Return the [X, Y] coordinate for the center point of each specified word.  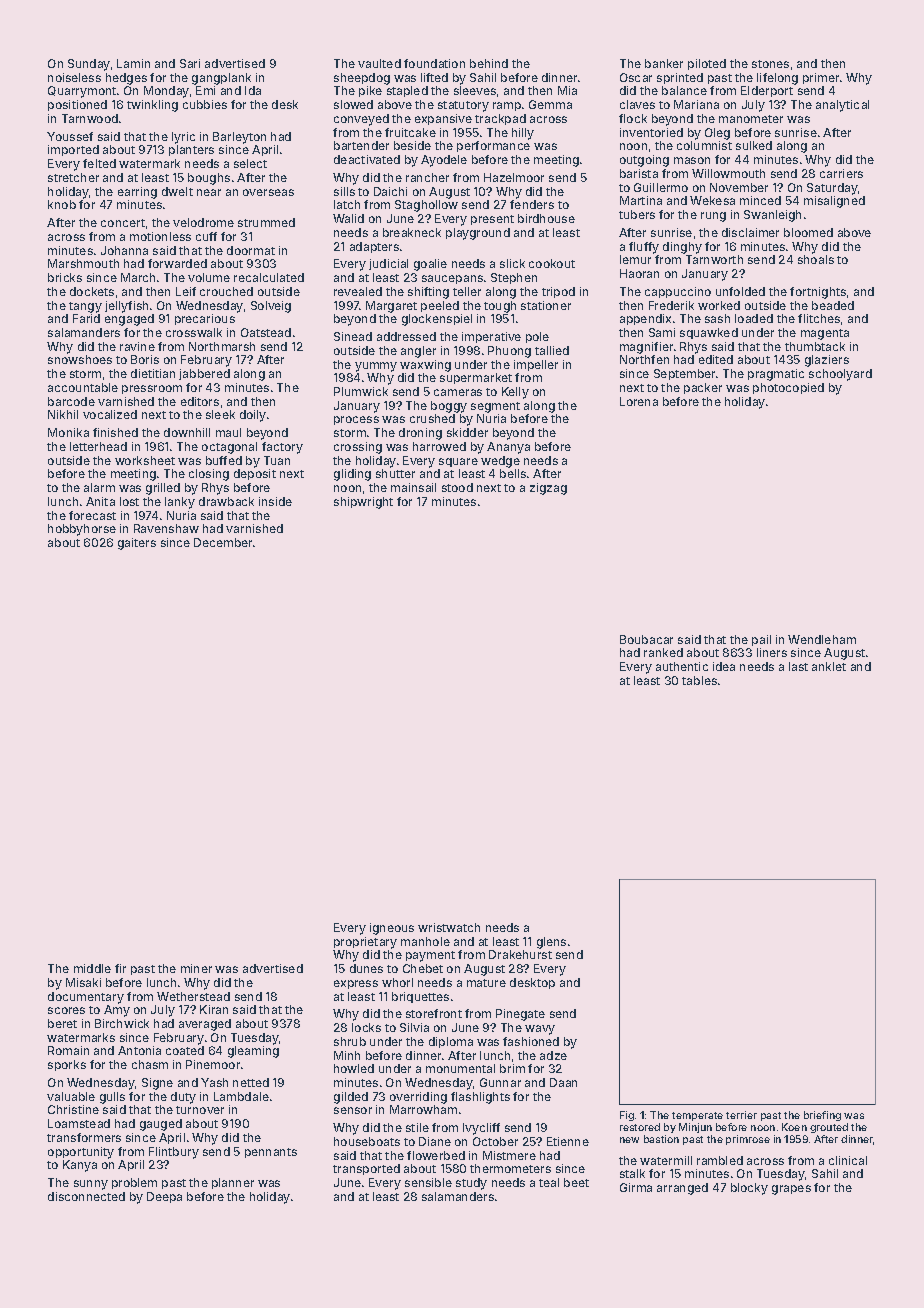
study [471, 1184]
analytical [842, 106]
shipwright [363, 503]
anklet [829, 666]
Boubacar [646, 639]
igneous [392, 929]
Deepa [164, 1197]
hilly [523, 134]
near [209, 192]
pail [761, 640]
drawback [226, 501]
